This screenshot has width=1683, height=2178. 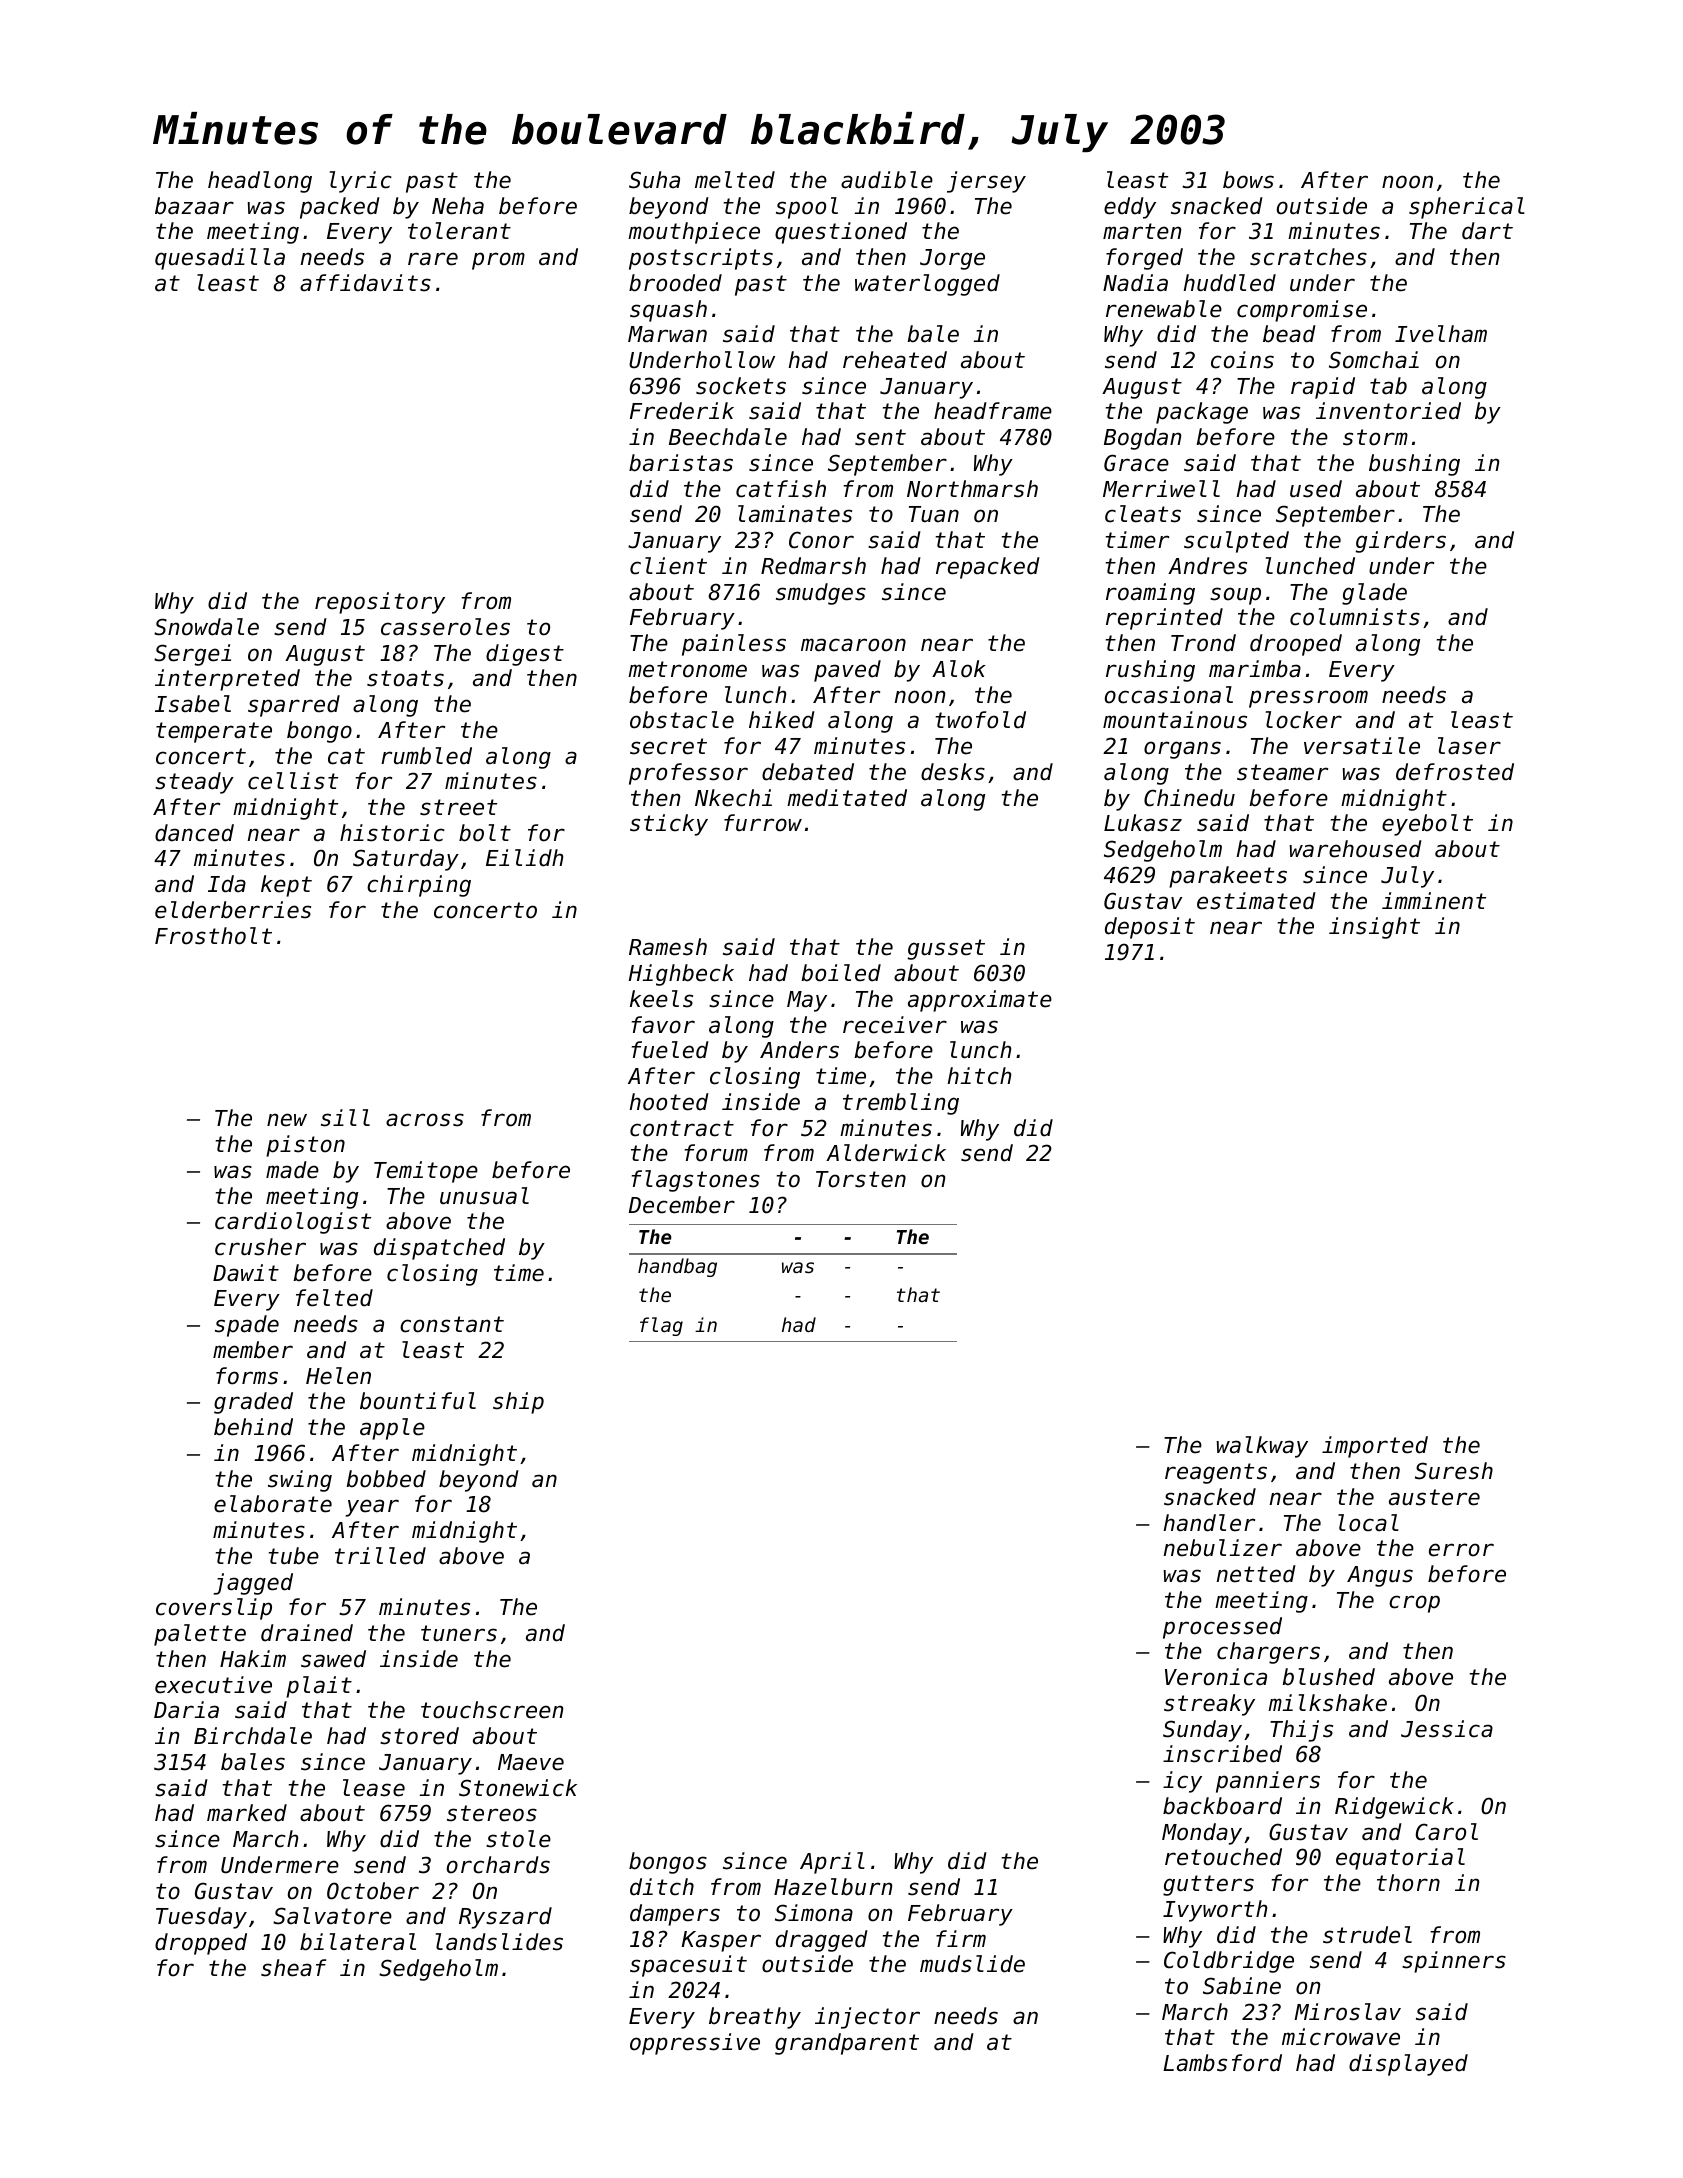 What do you see at coordinates (1487, 231) in the screenshot?
I see `dart` at bounding box center [1487, 231].
